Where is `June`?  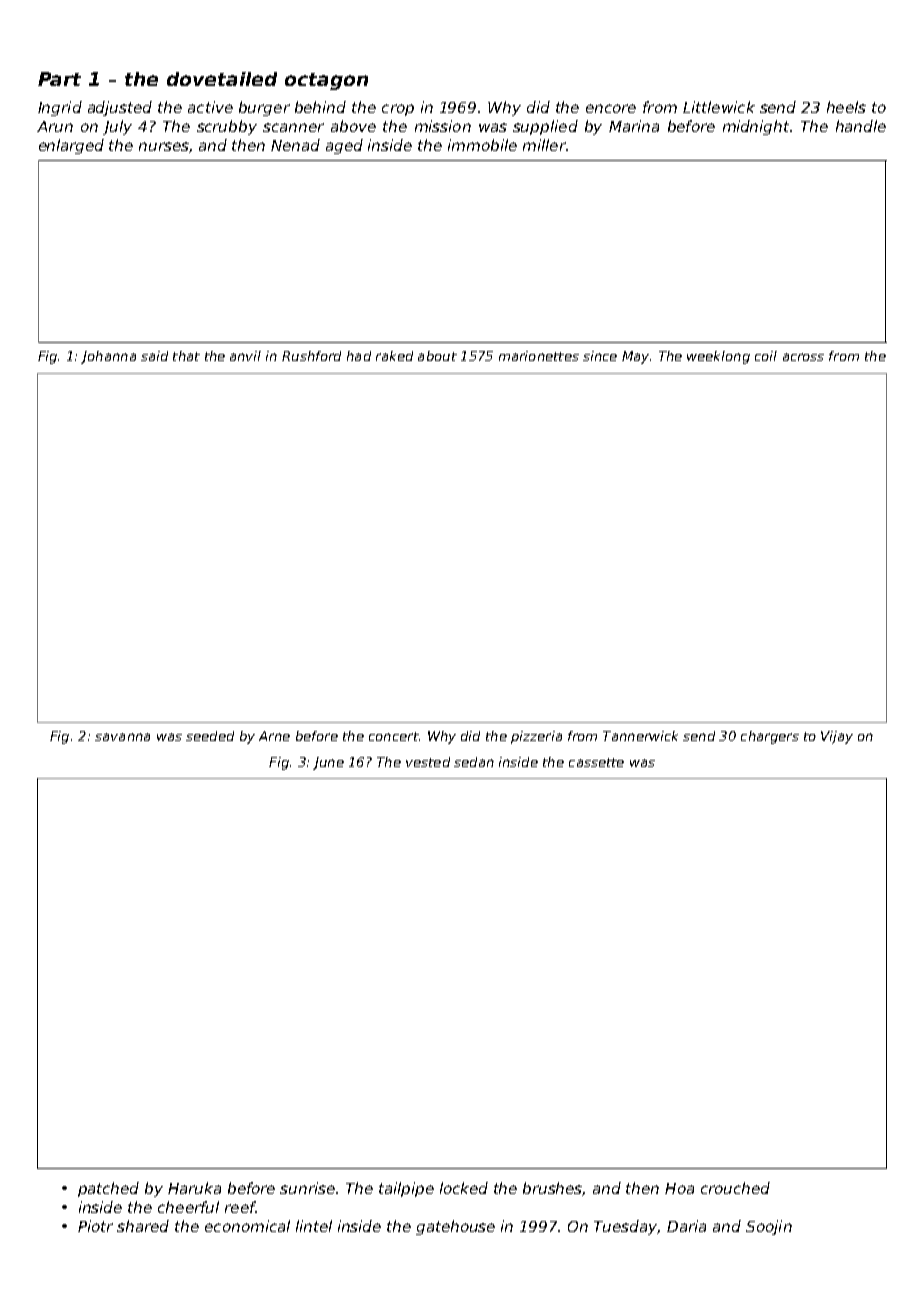 June is located at coordinates (328, 763).
